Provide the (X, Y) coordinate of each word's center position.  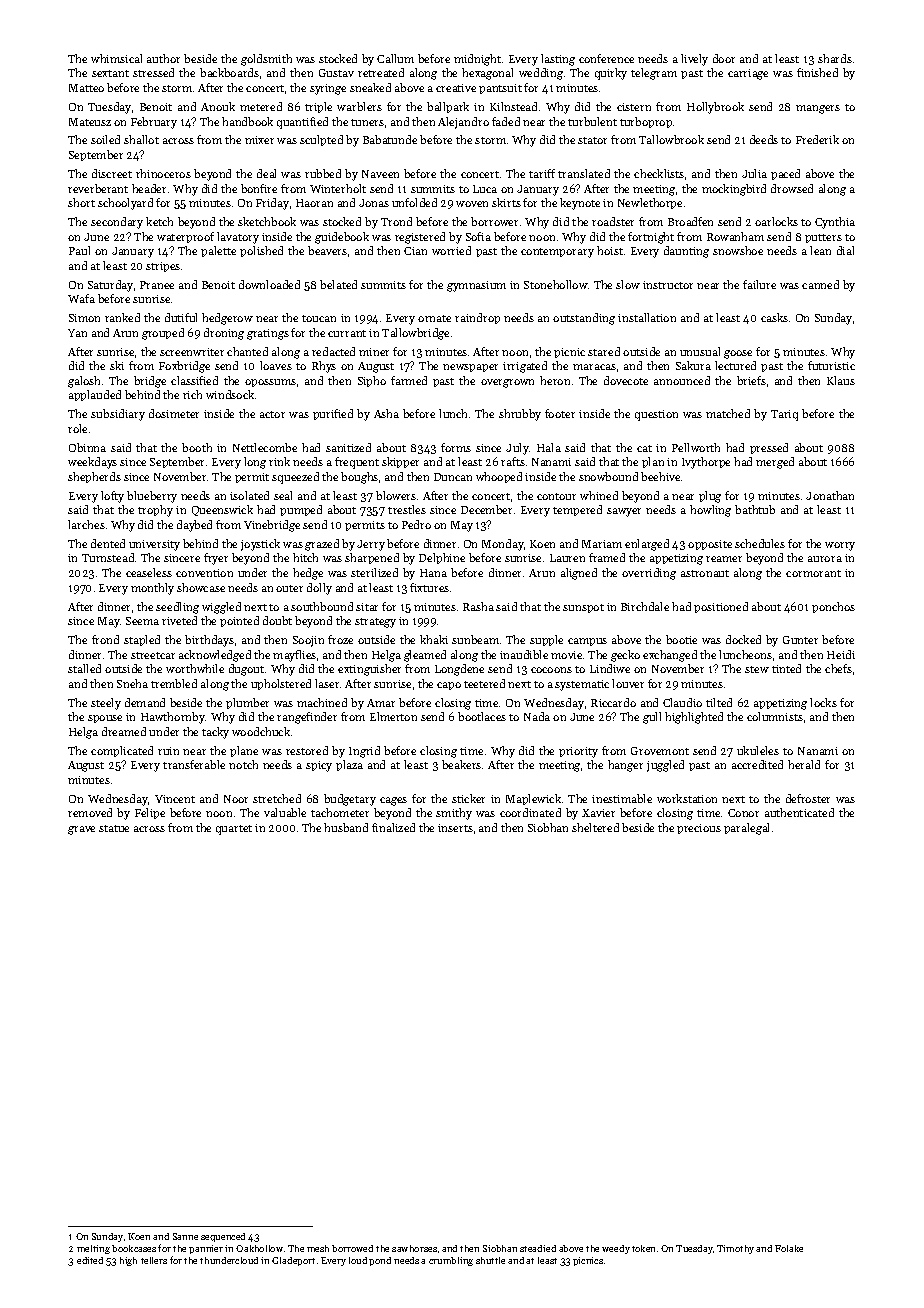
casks (774, 317)
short (81, 202)
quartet (234, 830)
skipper (400, 462)
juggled (665, 766)
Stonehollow (556, 284)
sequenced (223, 1237)
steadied (538, 1248)
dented (108, 543)
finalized (393, 827)
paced (785, 174)
